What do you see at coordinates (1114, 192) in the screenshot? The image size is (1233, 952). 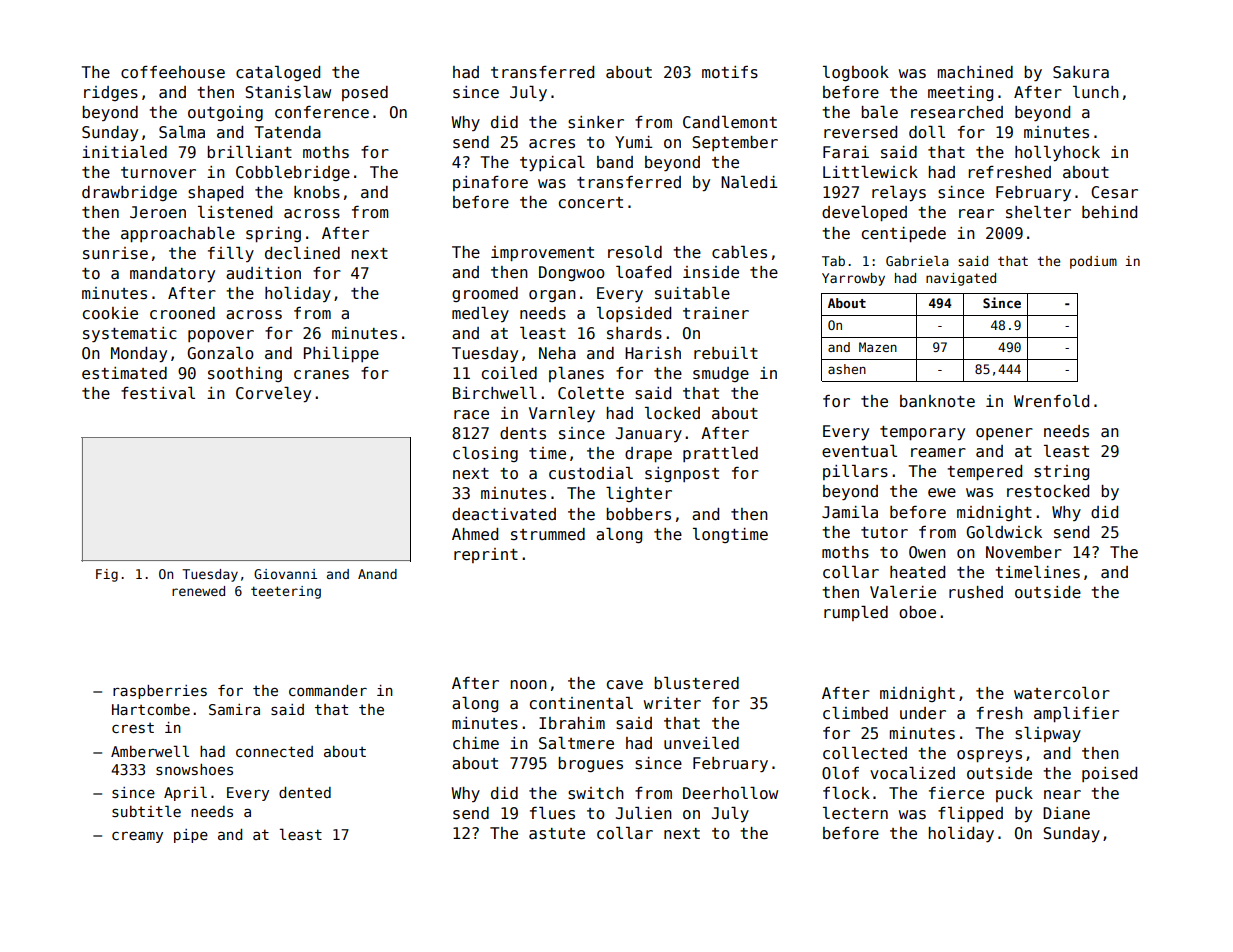 I see `Cesar` at bounding box center [1114, 192].
